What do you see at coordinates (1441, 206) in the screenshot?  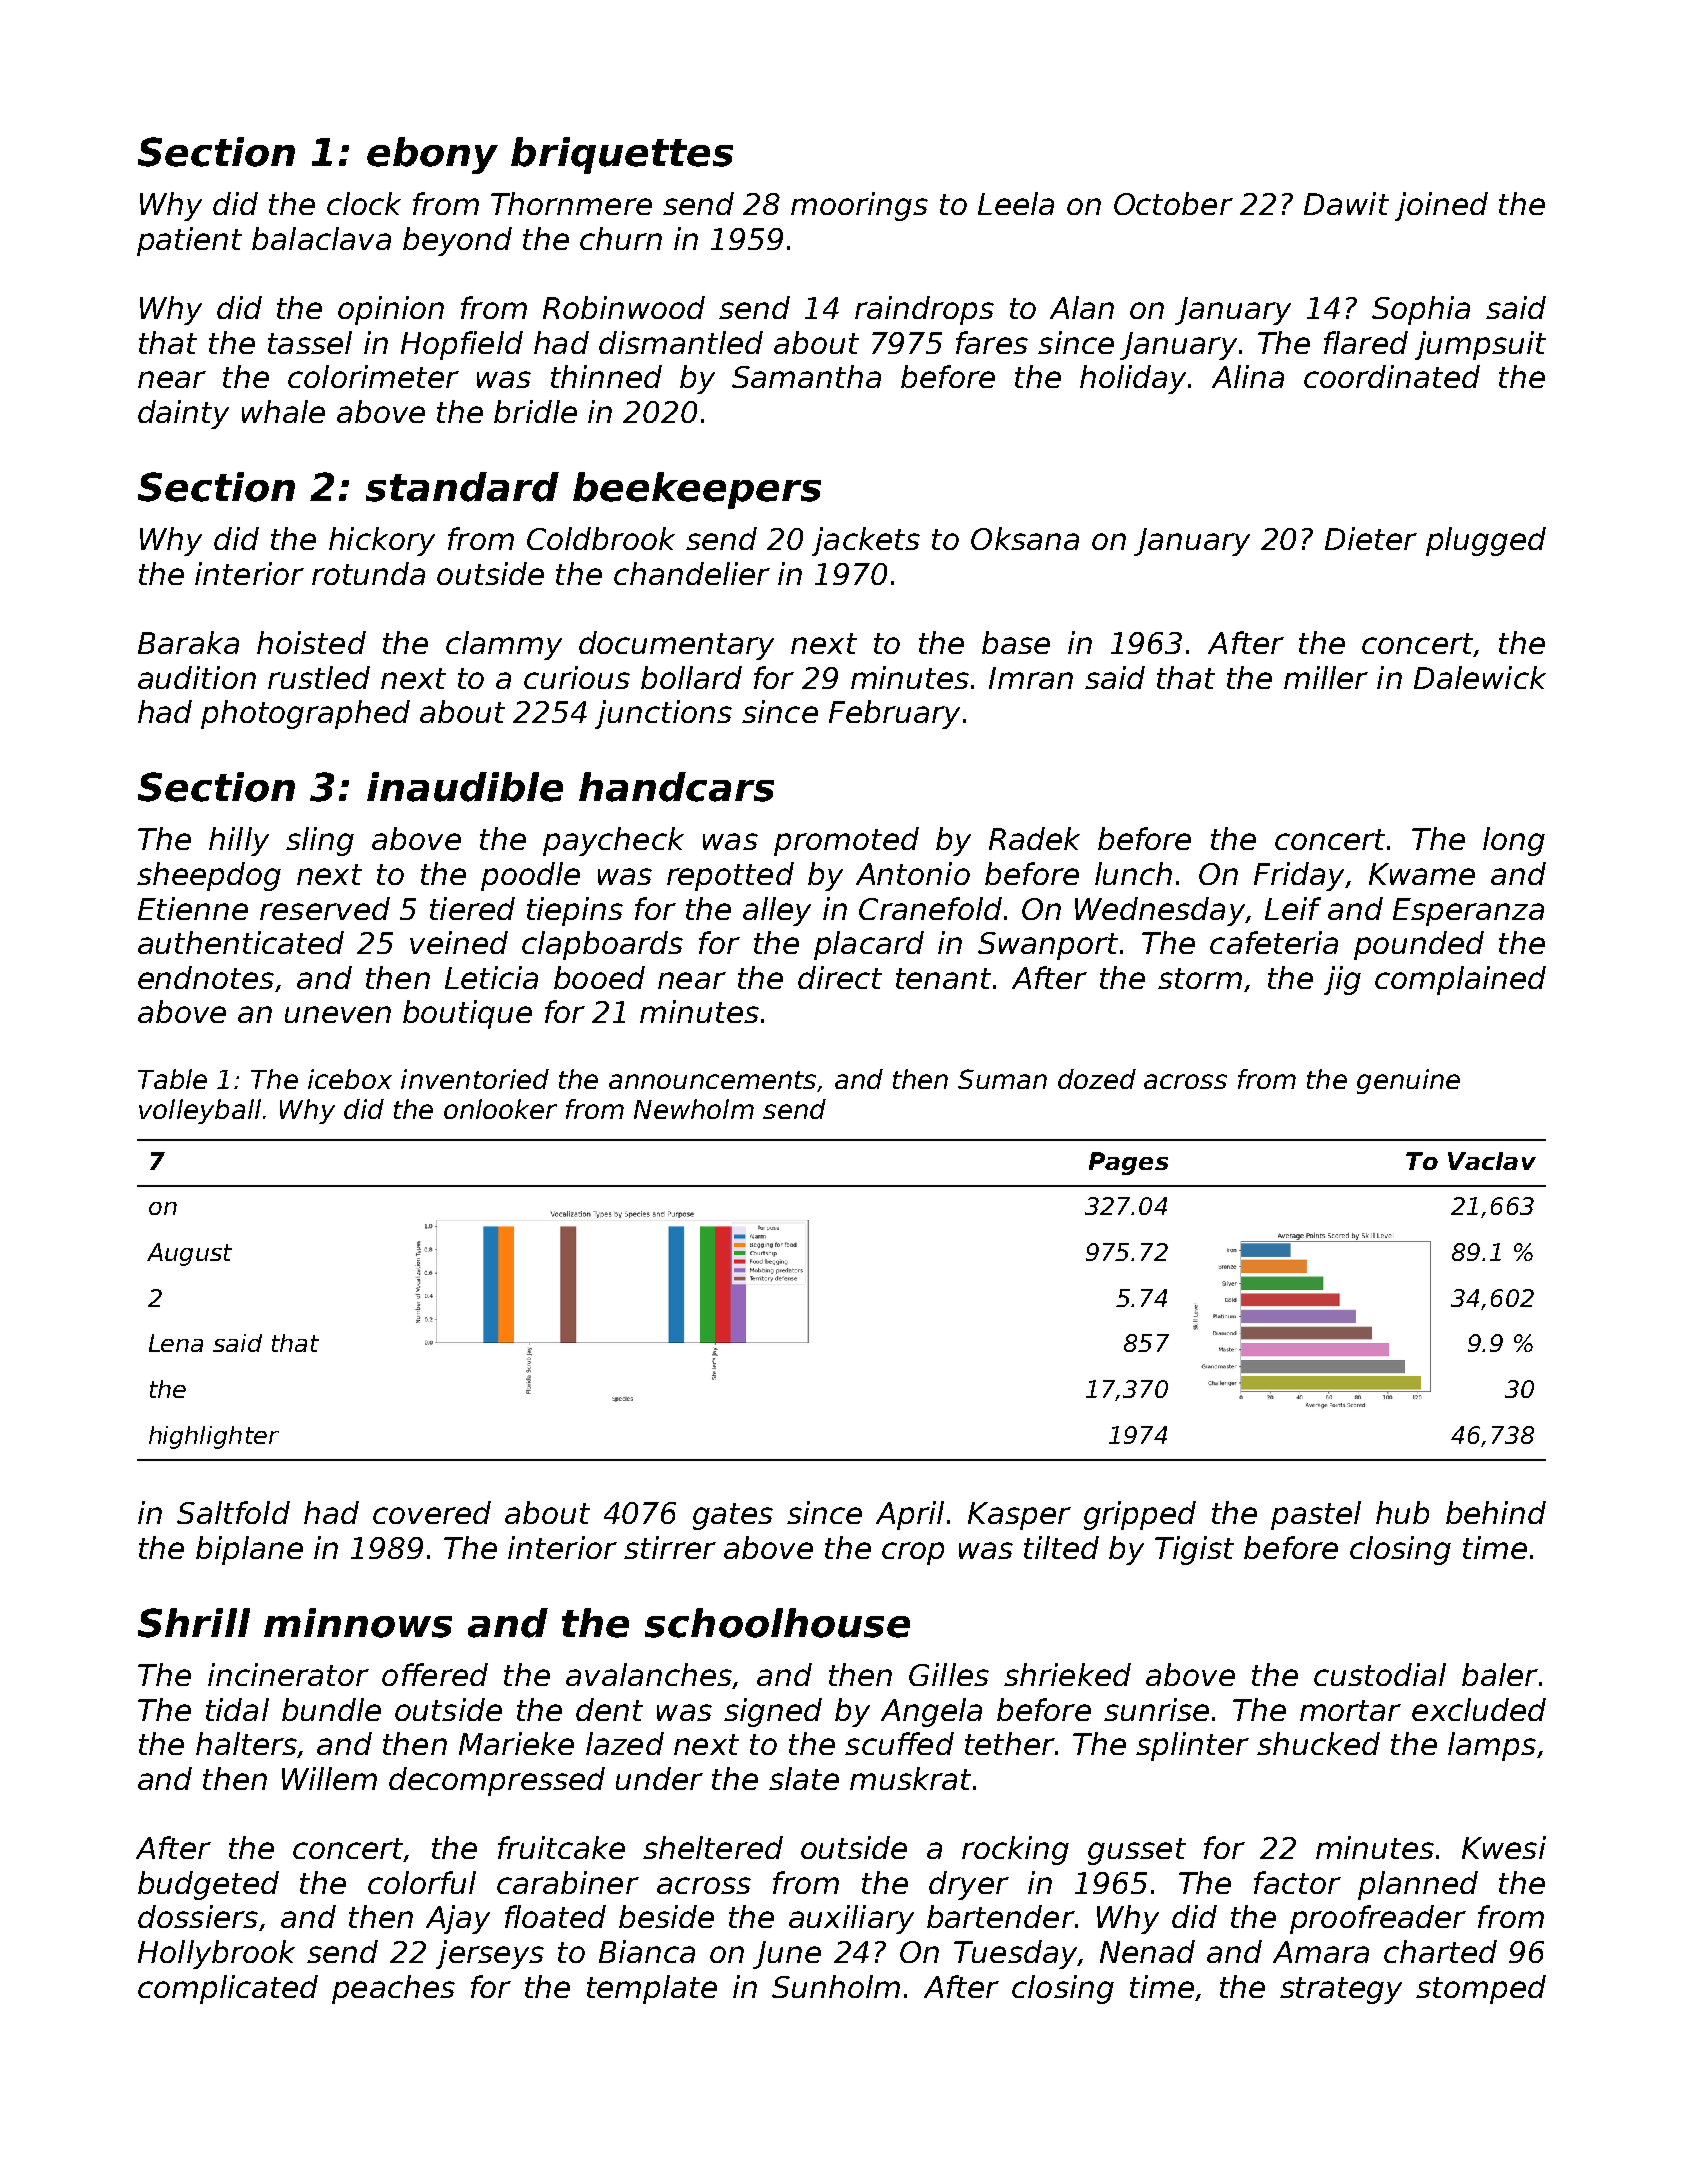 I see `joined` at bounding box center [1441, 206].
